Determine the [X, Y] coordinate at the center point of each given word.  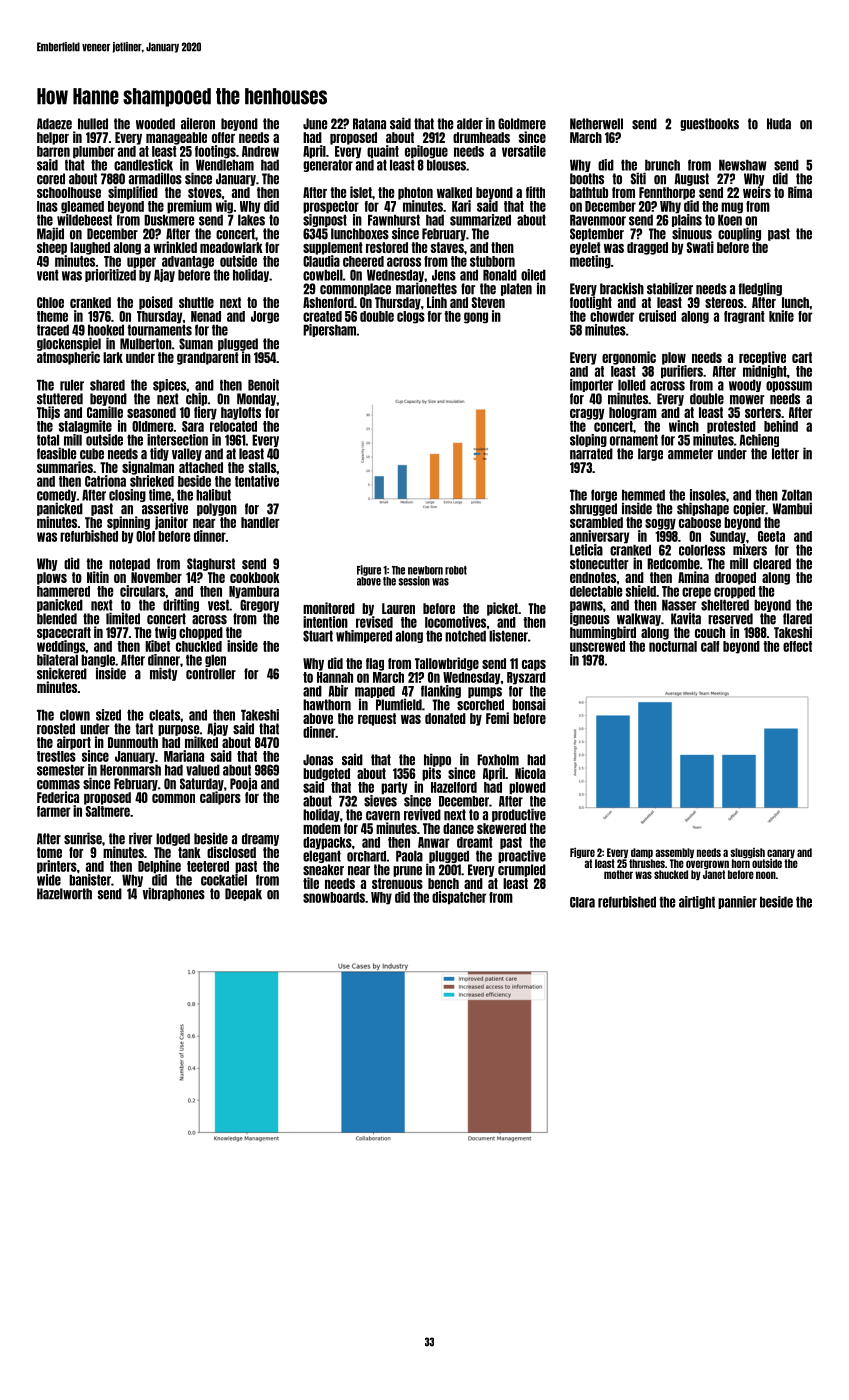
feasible [56, 453]
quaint [383, 152]
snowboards [334, 897]
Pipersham [329, 330]
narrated [591, 454]
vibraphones [173, 894]
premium [189, 207]
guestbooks [709, 124]
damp [642, 853]
